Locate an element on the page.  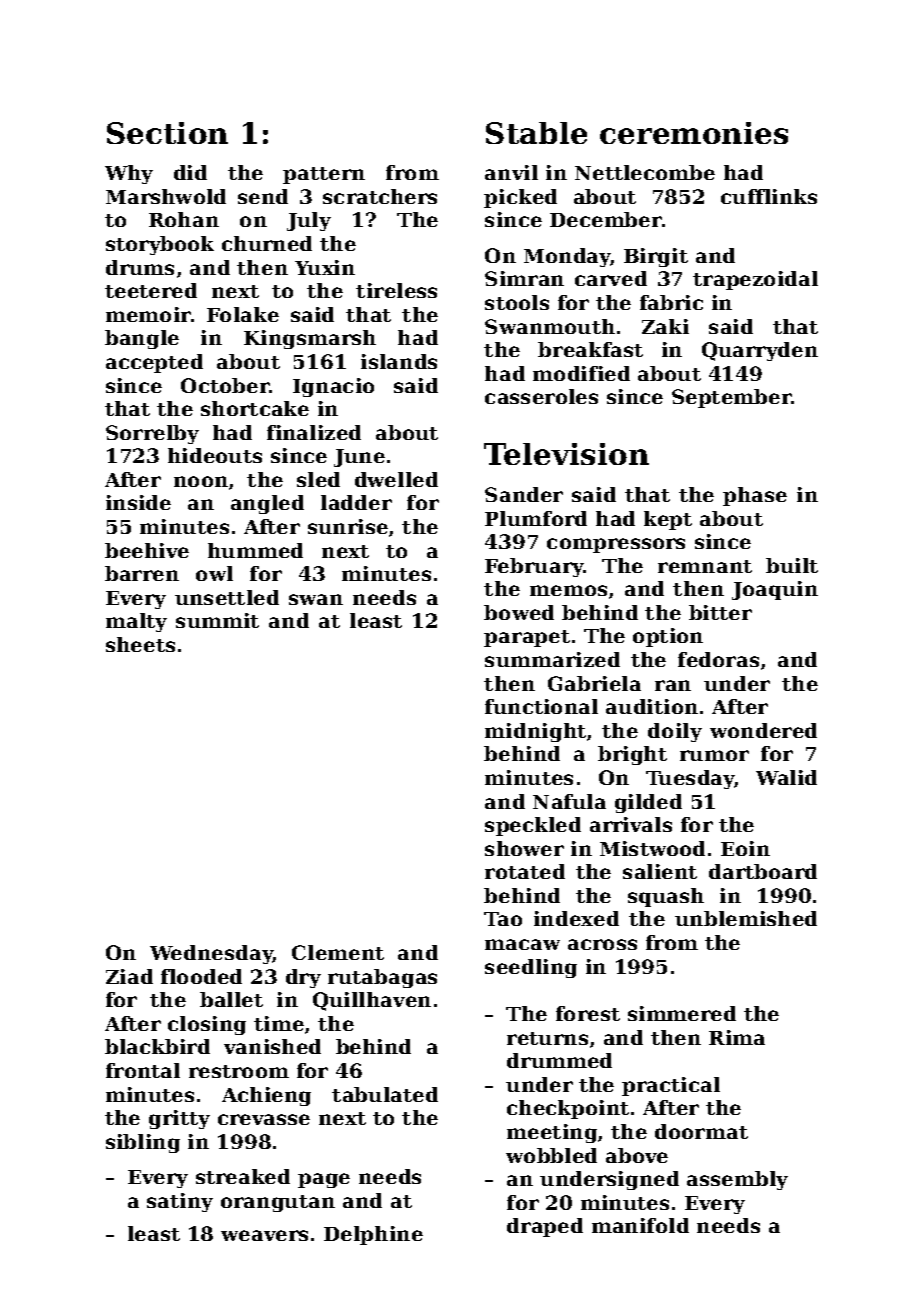
Section is located at coordinates (167, 133).
